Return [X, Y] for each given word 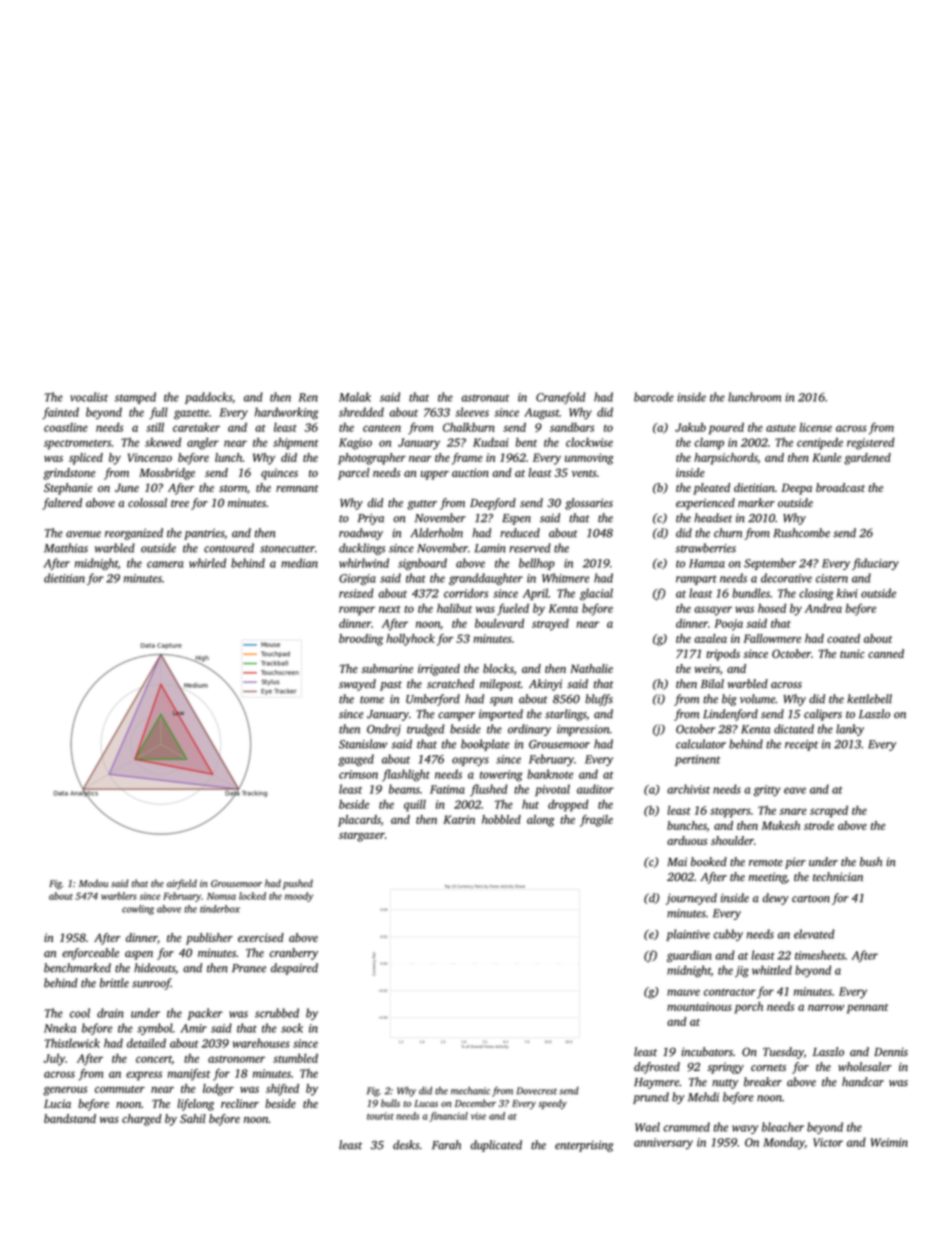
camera [165, 564]
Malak [355, 397]
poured [726, 429]
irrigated [439, 670]
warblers [119, 896]
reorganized [134, 534]
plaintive [688, 935]
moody [299, 897]
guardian [689, 956]
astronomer [236, 1059]
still [155, 427]
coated [843, 638]
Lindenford [730, 715]
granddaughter [486, 579]
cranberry [293, 954]
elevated [814, 934]
